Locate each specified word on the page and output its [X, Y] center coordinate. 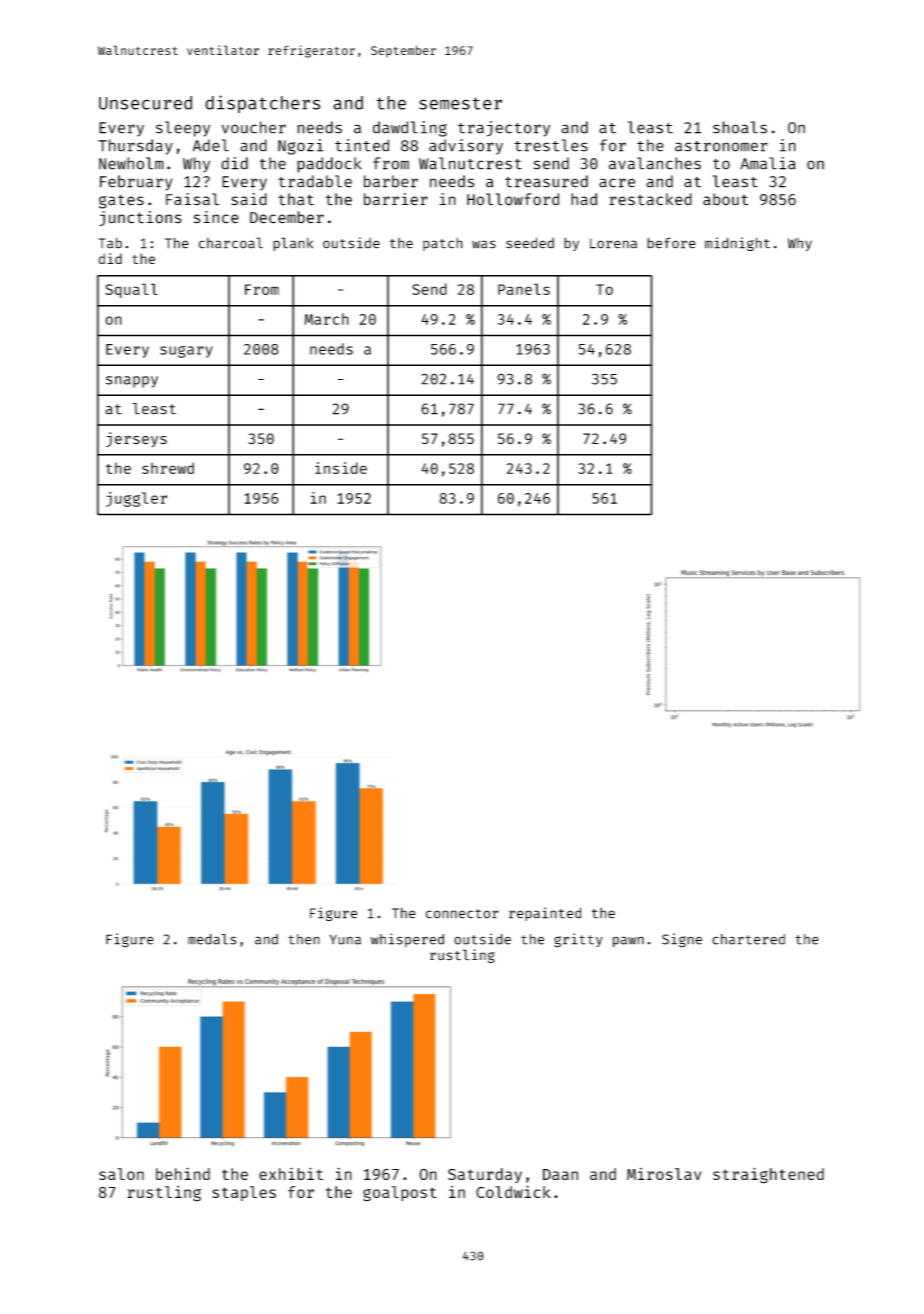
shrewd [168, 468]
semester [460, 103]
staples [244, 1193]
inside [341, 468]
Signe [682, 940]
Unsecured [145, 103]
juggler [136, 499]
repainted [545, 914]
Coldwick [513, 1191]
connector [462, 914]
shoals [740, 127]
